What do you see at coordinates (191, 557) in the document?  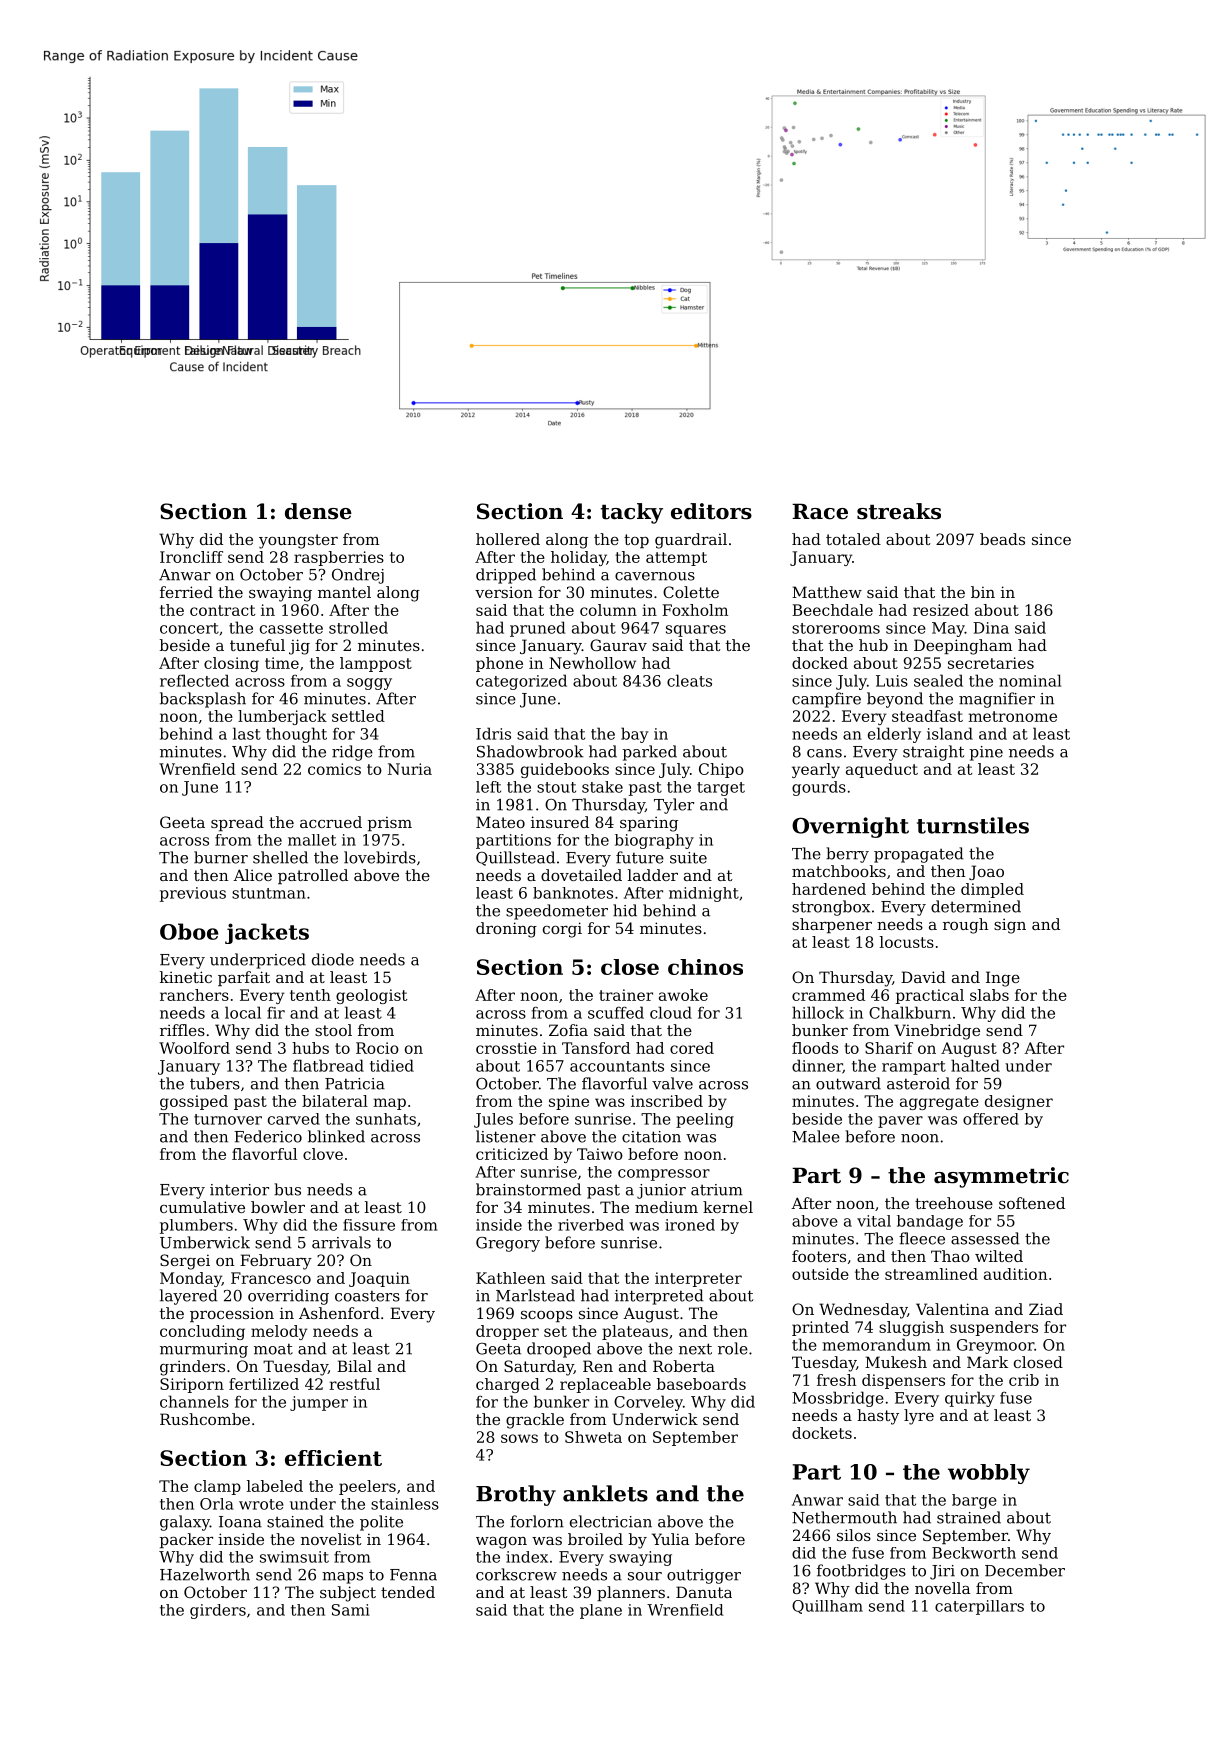 I see `Ironcliff` at bounding box center [191, 557].
